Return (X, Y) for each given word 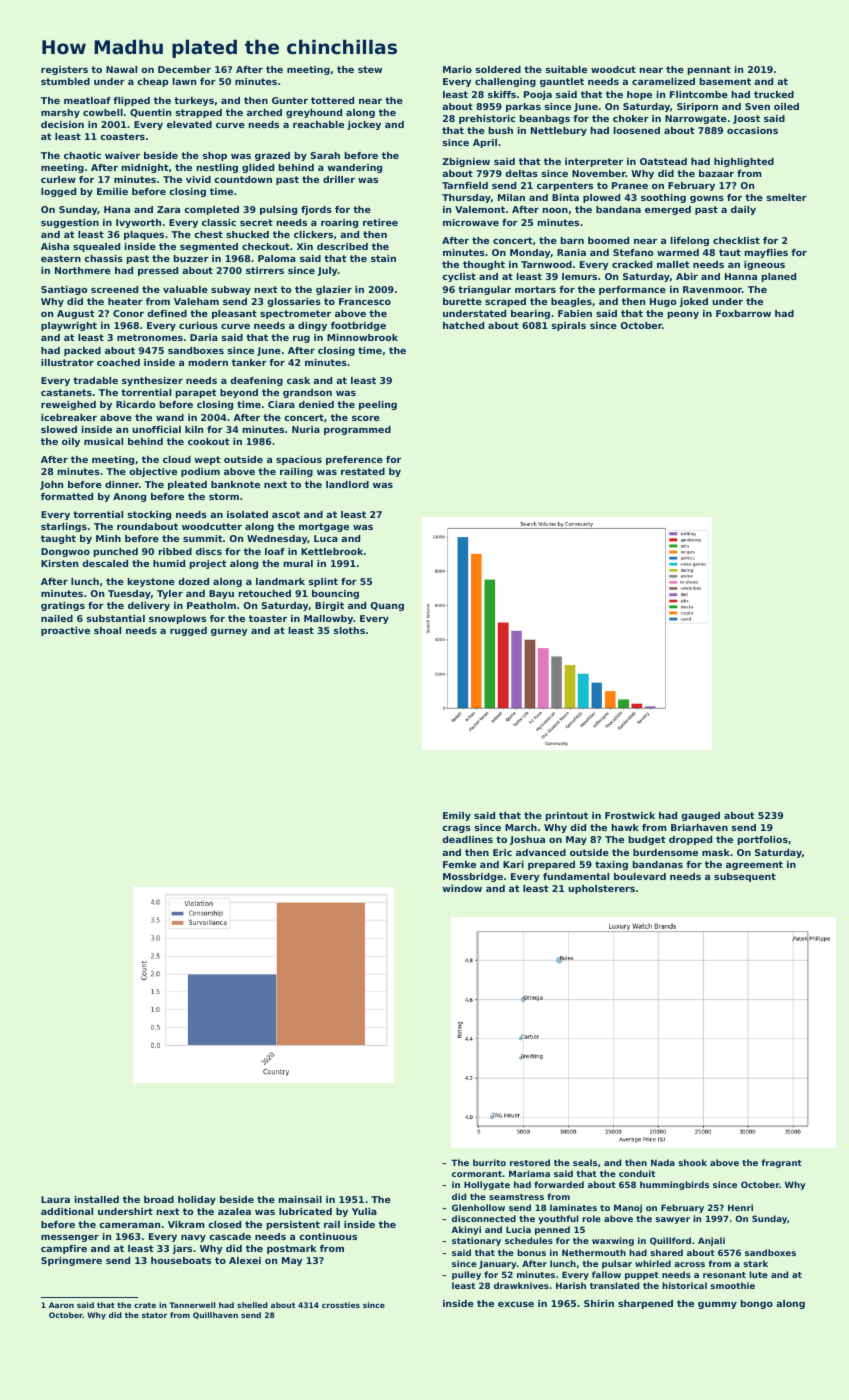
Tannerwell (192, 1305)
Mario (457, 69)
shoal (107, 630)
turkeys (194, 101)
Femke (459, 864)
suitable (566, 69)
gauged (700, 816)
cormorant (477, 1174)
